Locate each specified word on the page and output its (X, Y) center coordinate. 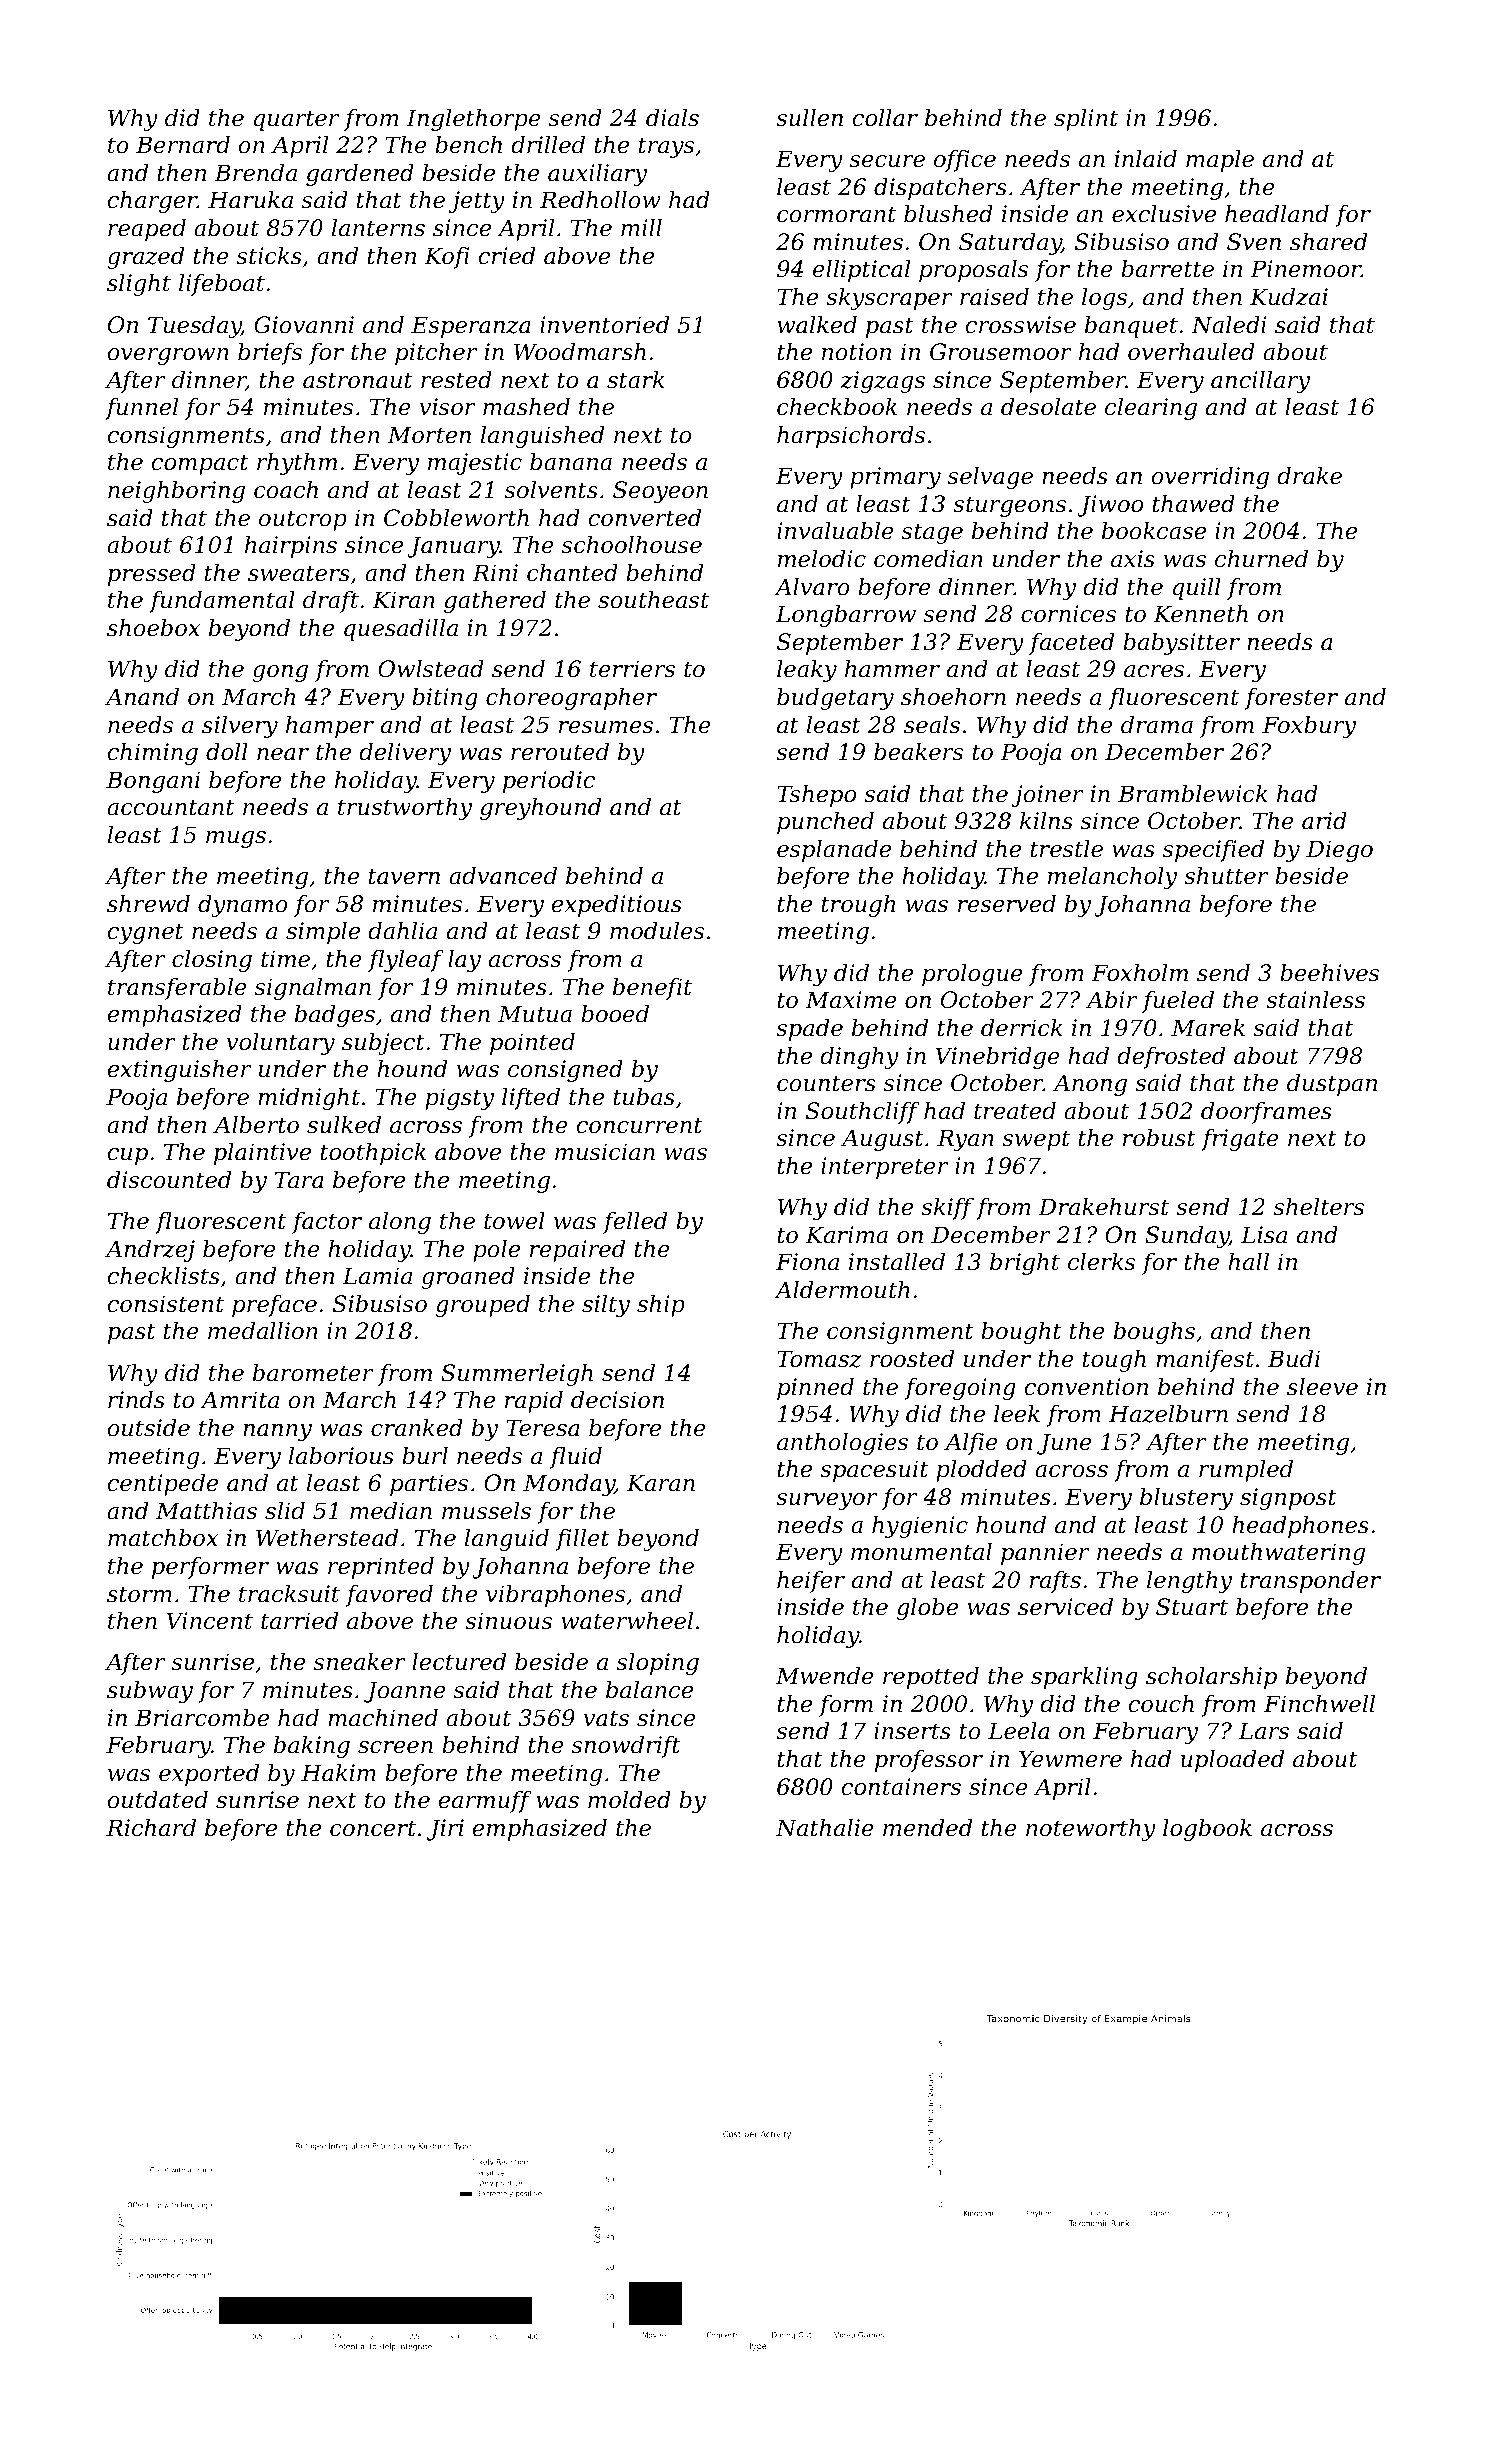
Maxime (851, 1000)
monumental (921, 1552)
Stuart (1192, 1607)
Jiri (445, 1830)
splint (1086, 120)
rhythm (297, 464)
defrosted (1171, 1058)
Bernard (183, 145)
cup (127, 1156)
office (965, 161)
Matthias (206, 1511)
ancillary (1260, 382)
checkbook (837, 407)
